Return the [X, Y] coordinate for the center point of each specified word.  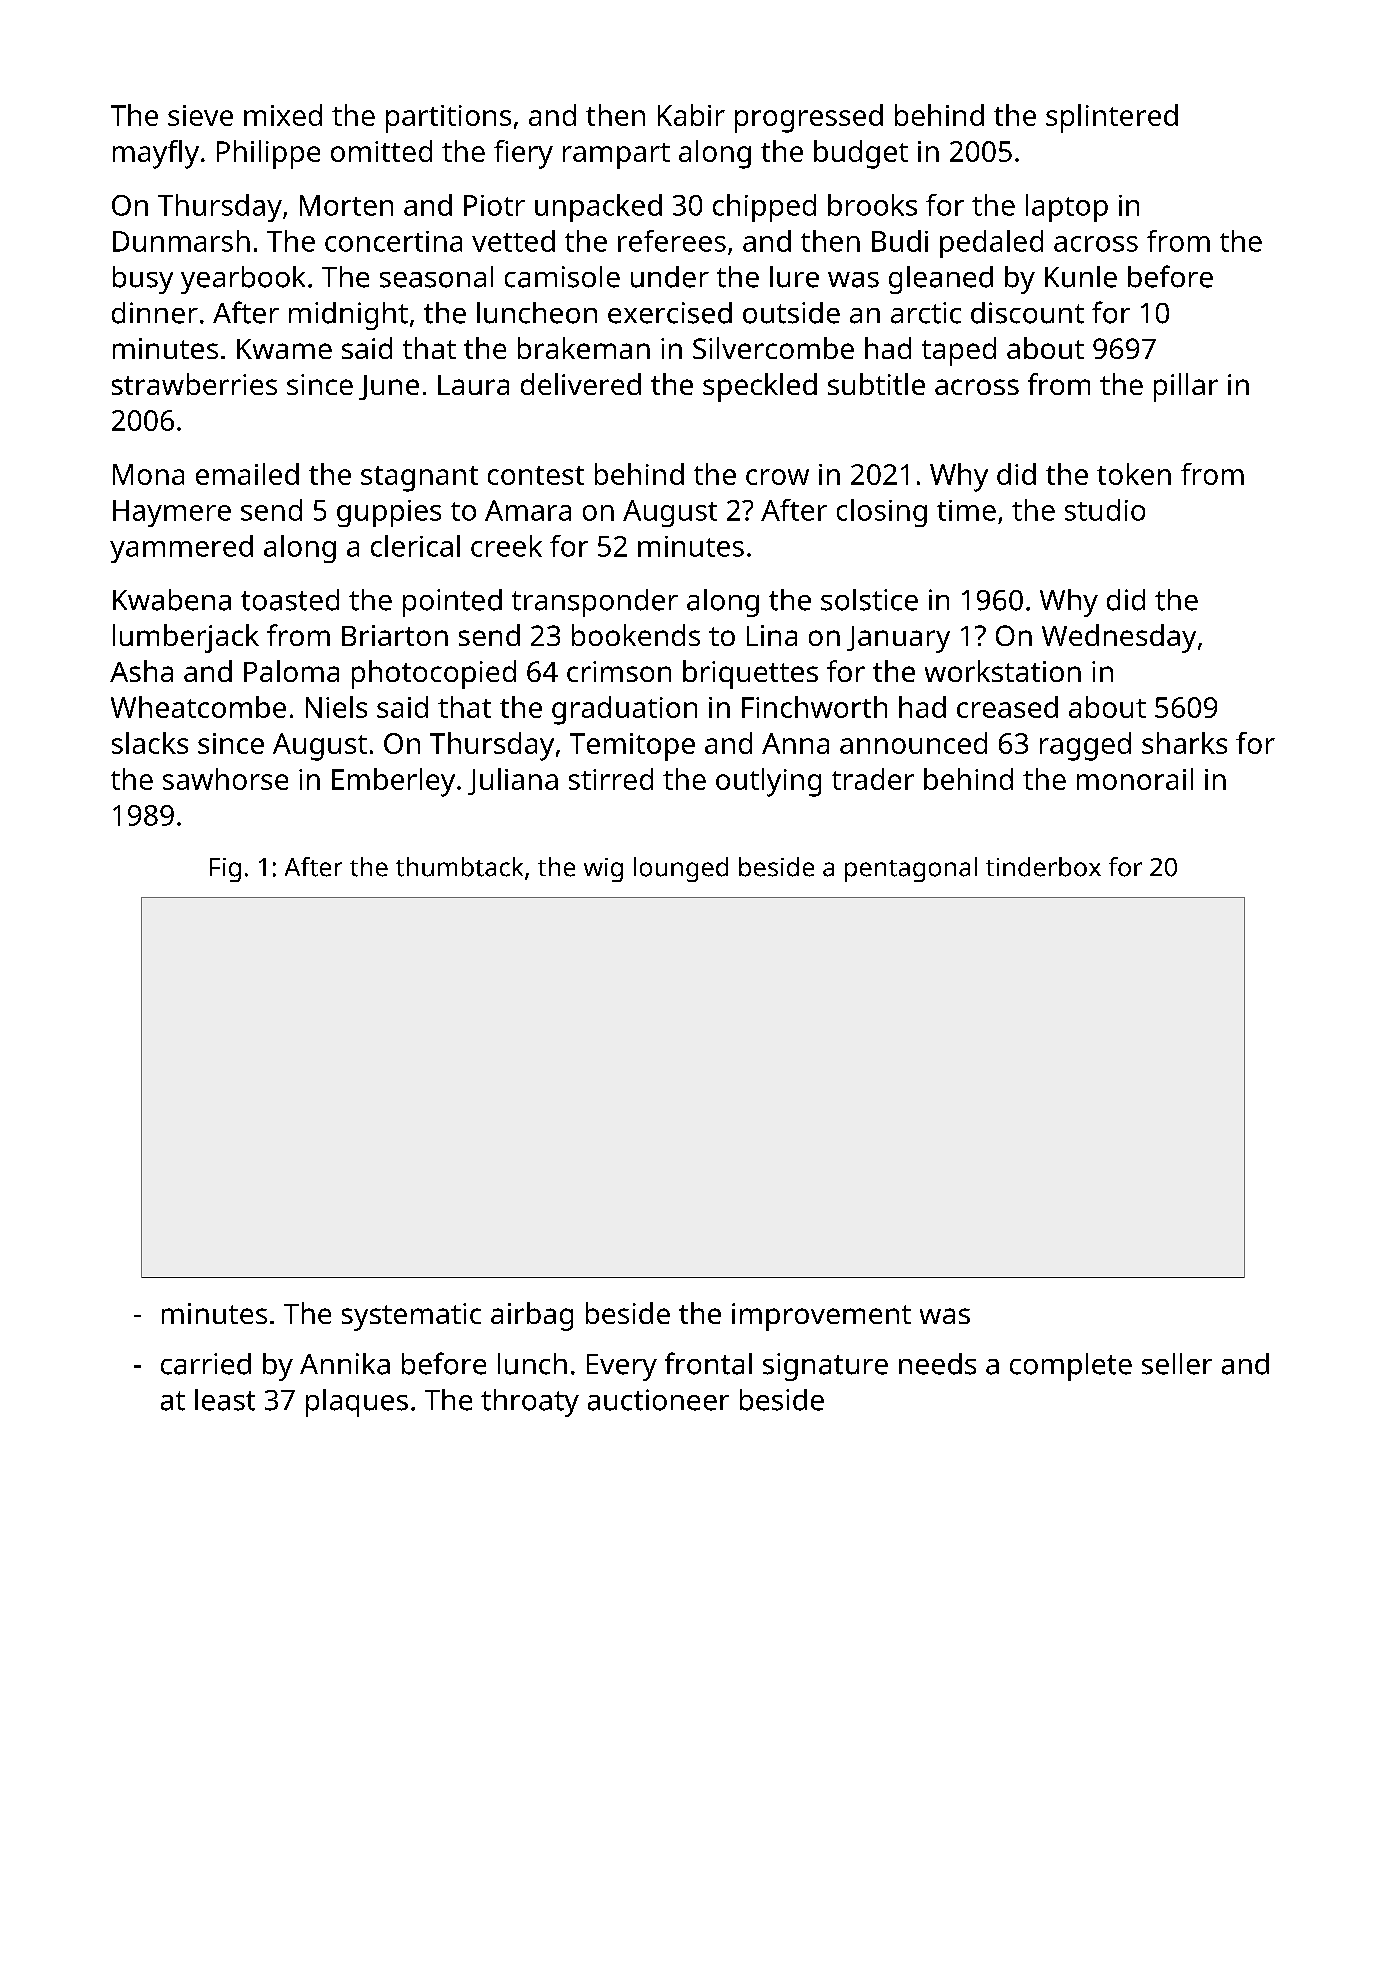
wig [603, 870]
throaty [530, 1403]
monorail [1135, 779]
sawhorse [225, 779]
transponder [595, 603]
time [966, 510]
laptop [1067, 208]
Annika [345, 1364]
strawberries [194, 384]
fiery [523, 154]
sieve [200, 115]
